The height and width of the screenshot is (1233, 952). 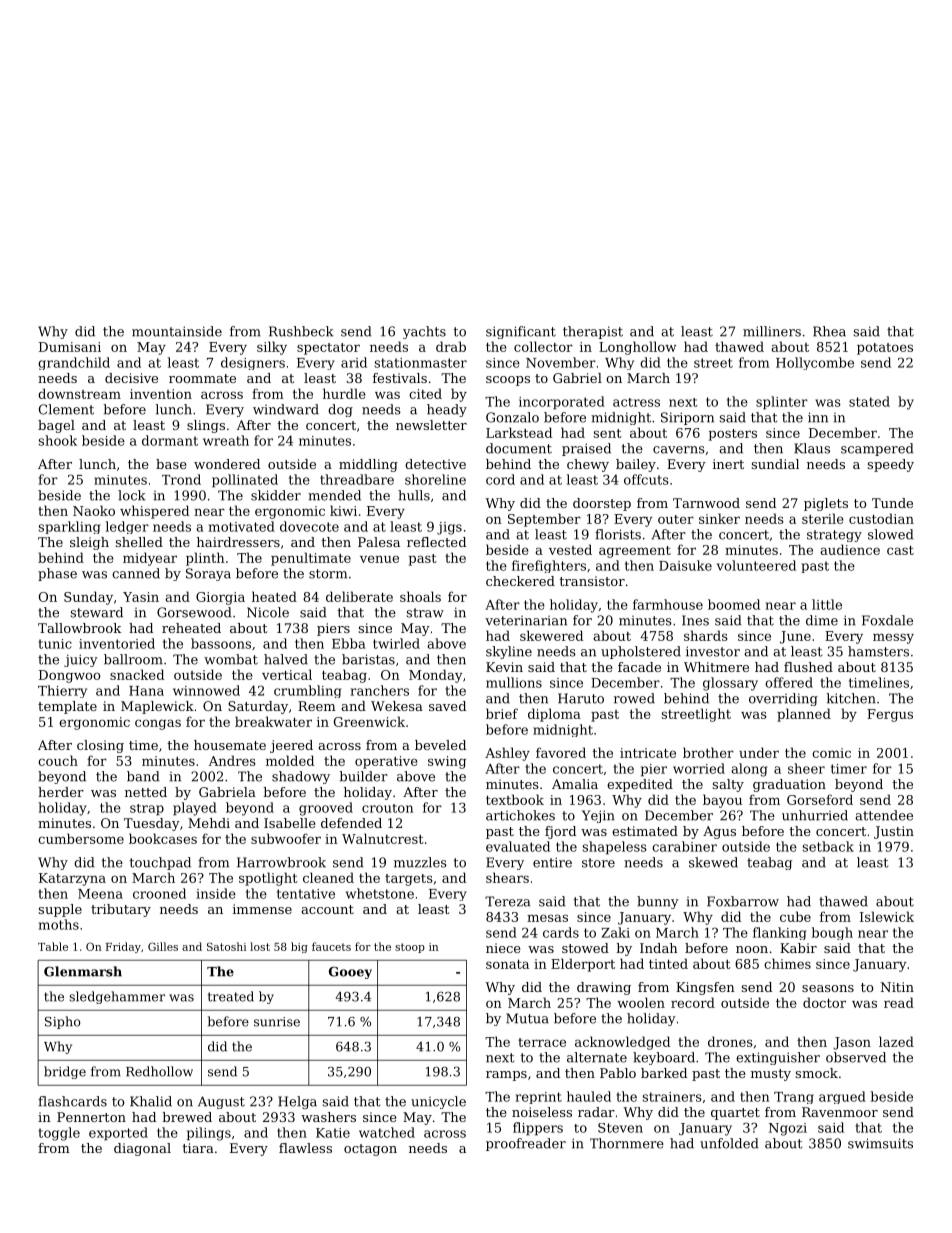 I want to click on stationmaster, so click(x=420, y=363).
